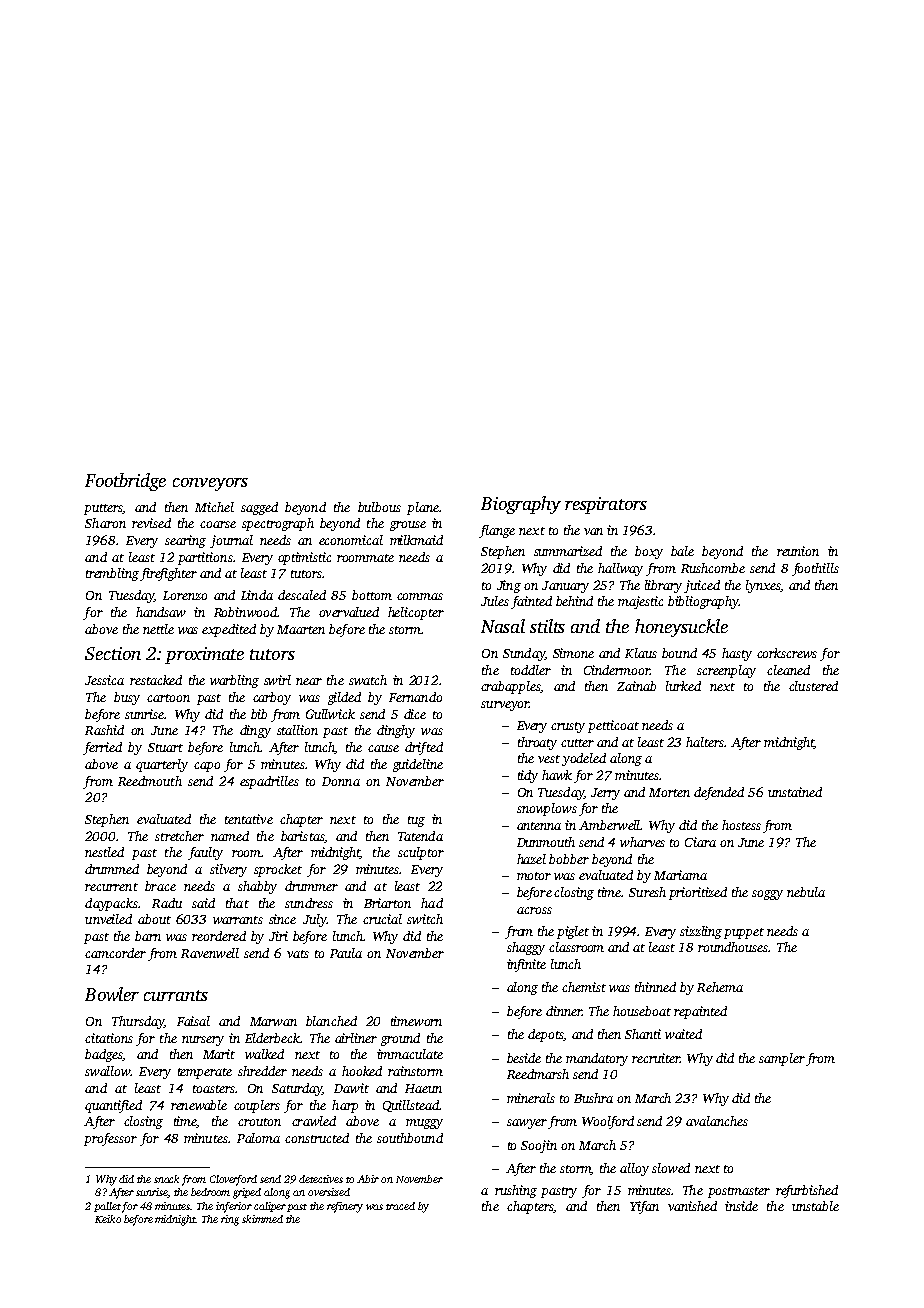 The height and width of the image is (1308, 924). Describe the element at coordinates (741, 1206) in the image. I see `inside` at that location.
